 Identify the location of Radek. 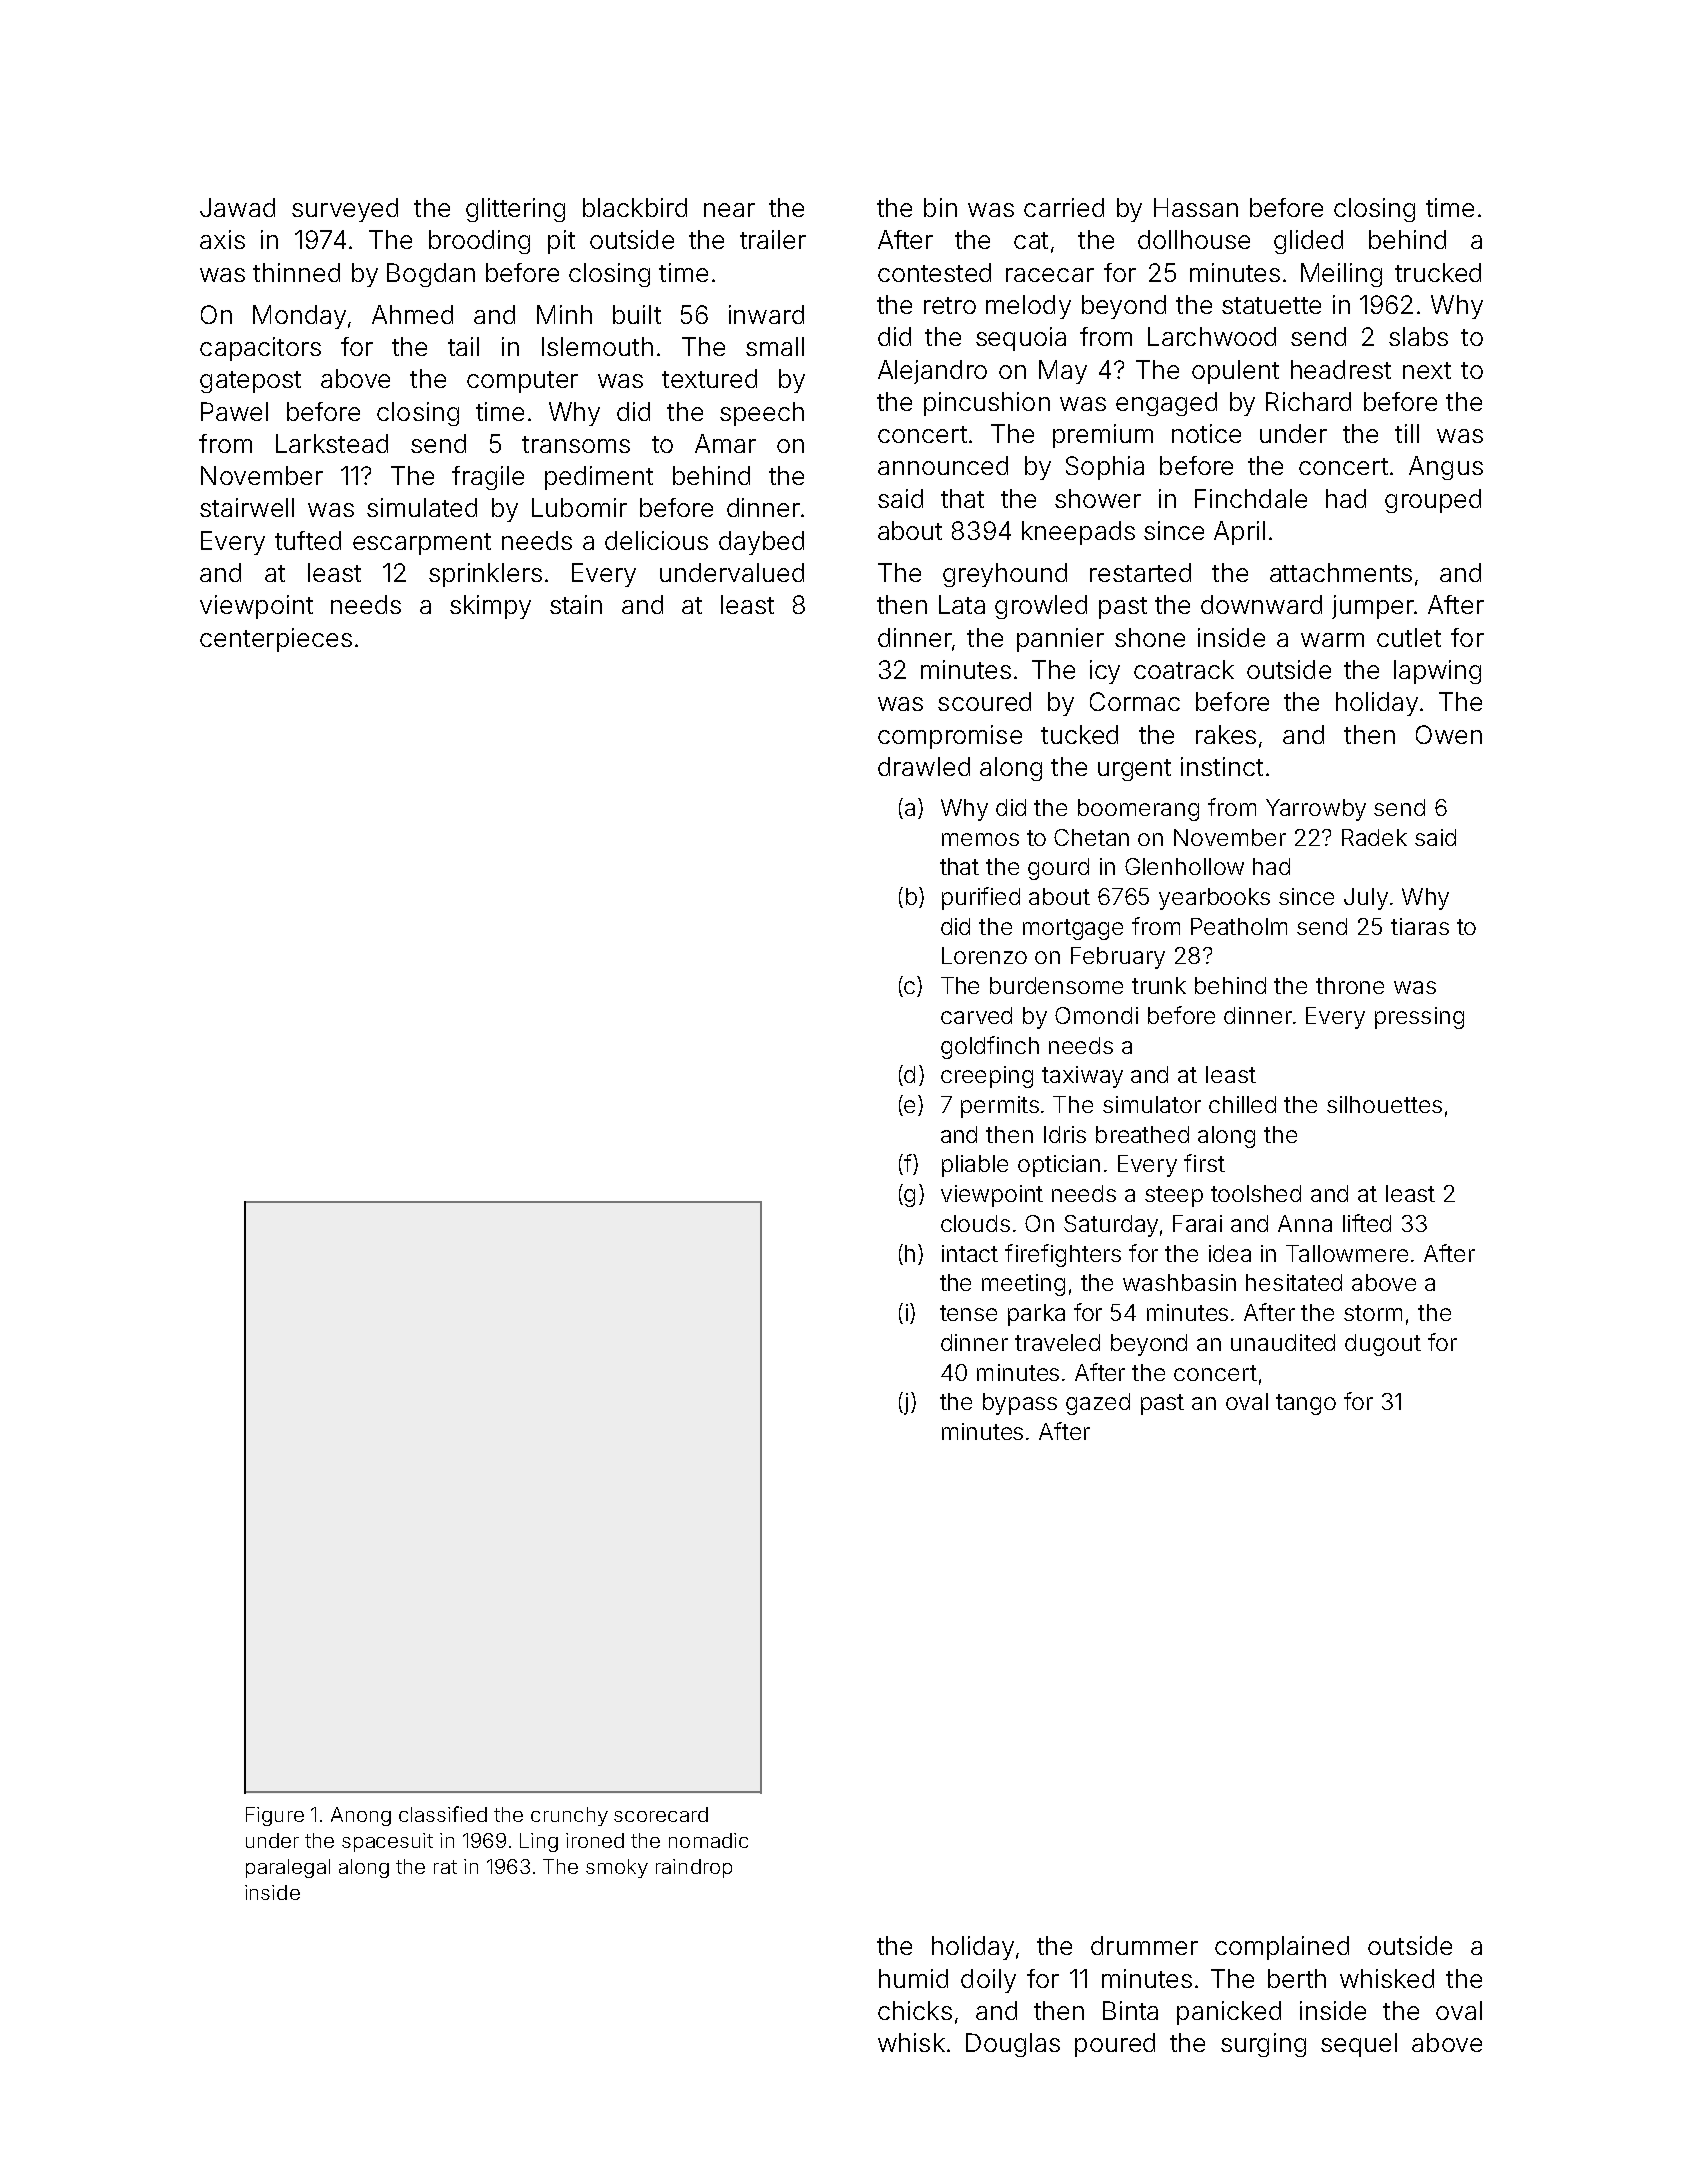
(1374, 837).
